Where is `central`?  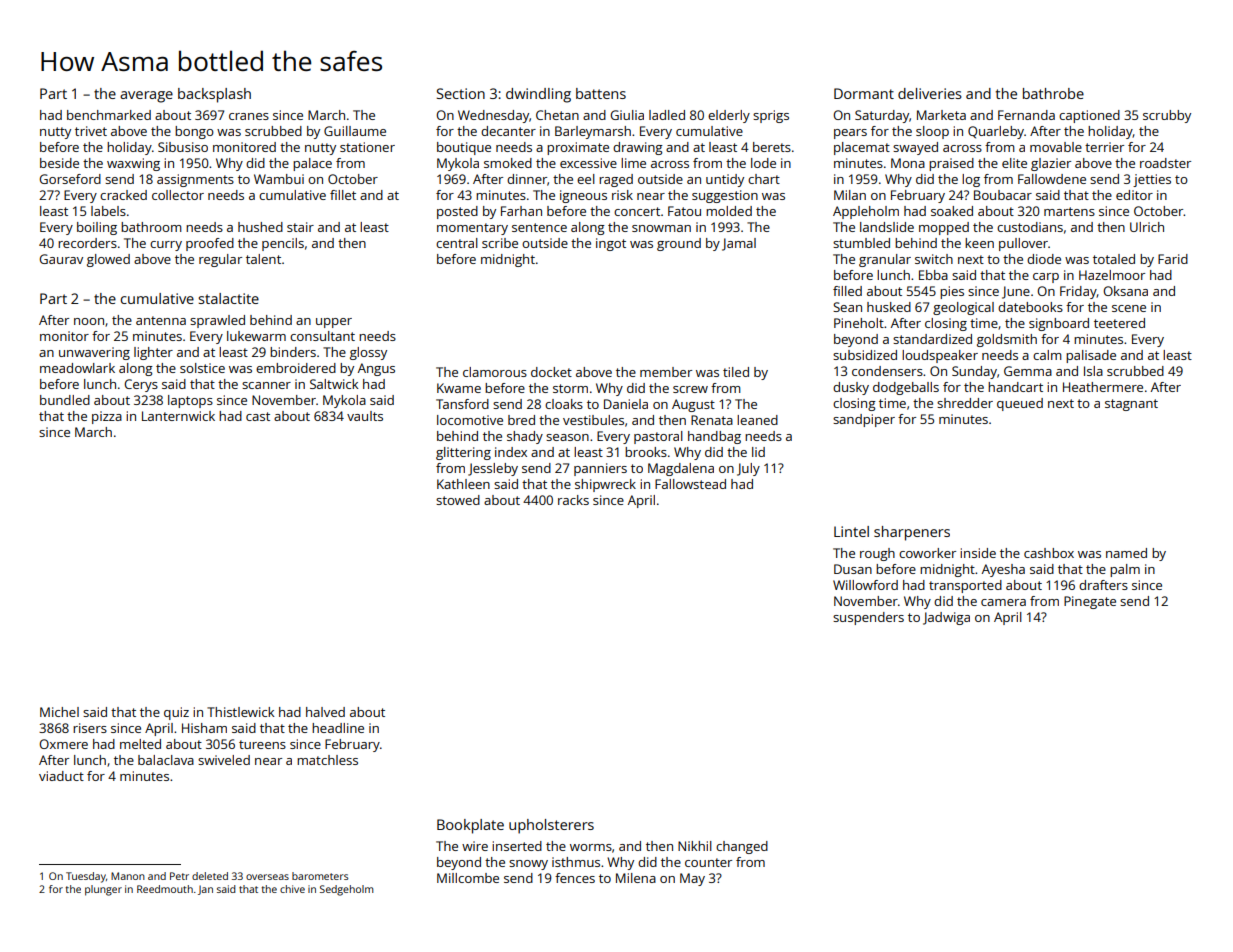 central is located at coordinates (457, 243).
